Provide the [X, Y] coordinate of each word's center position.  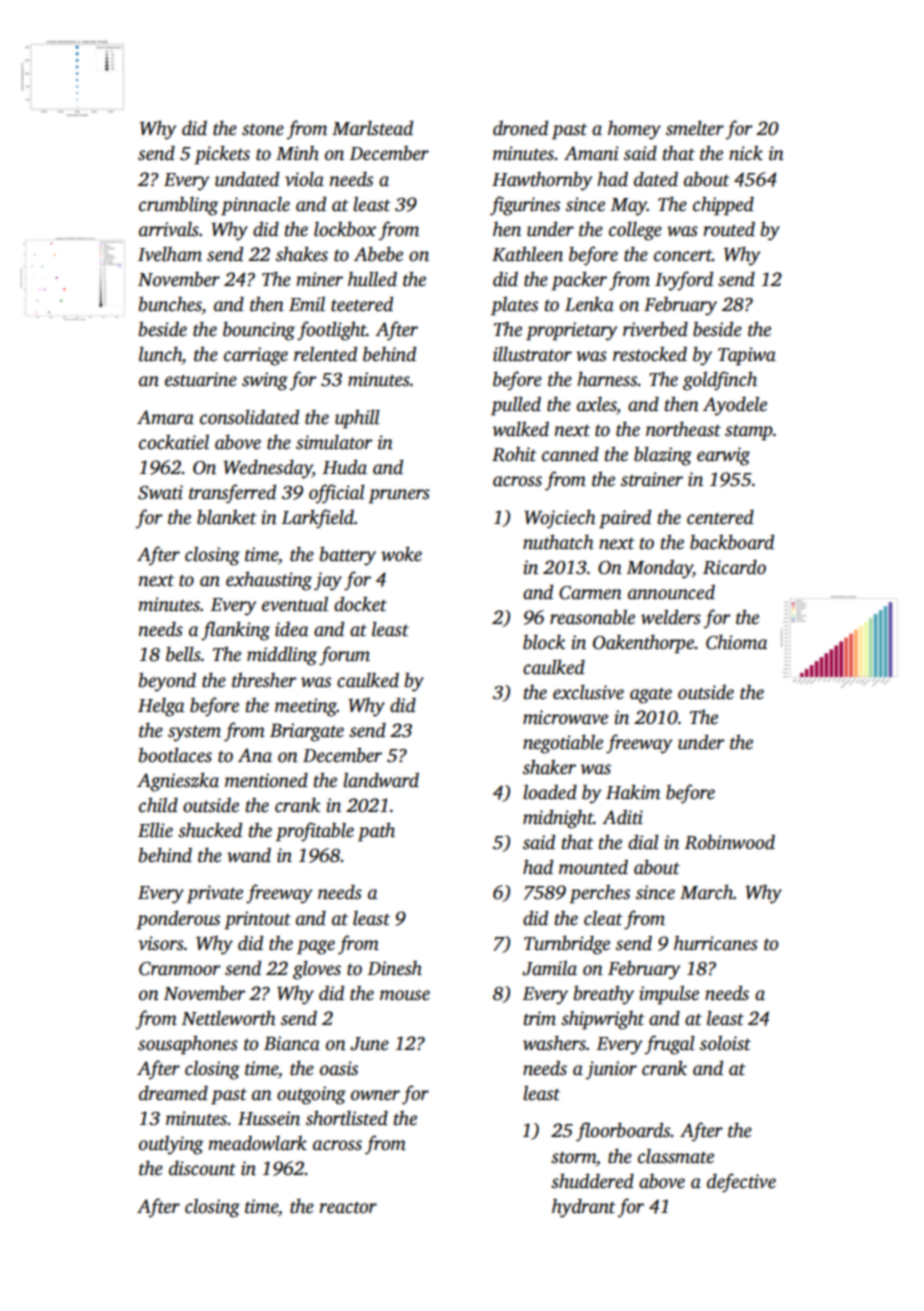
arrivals [169, 229]
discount [202, 1168]
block [544, 642]
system [194, 734]
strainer [652, 479]
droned [520, 128]
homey [634, 130]
